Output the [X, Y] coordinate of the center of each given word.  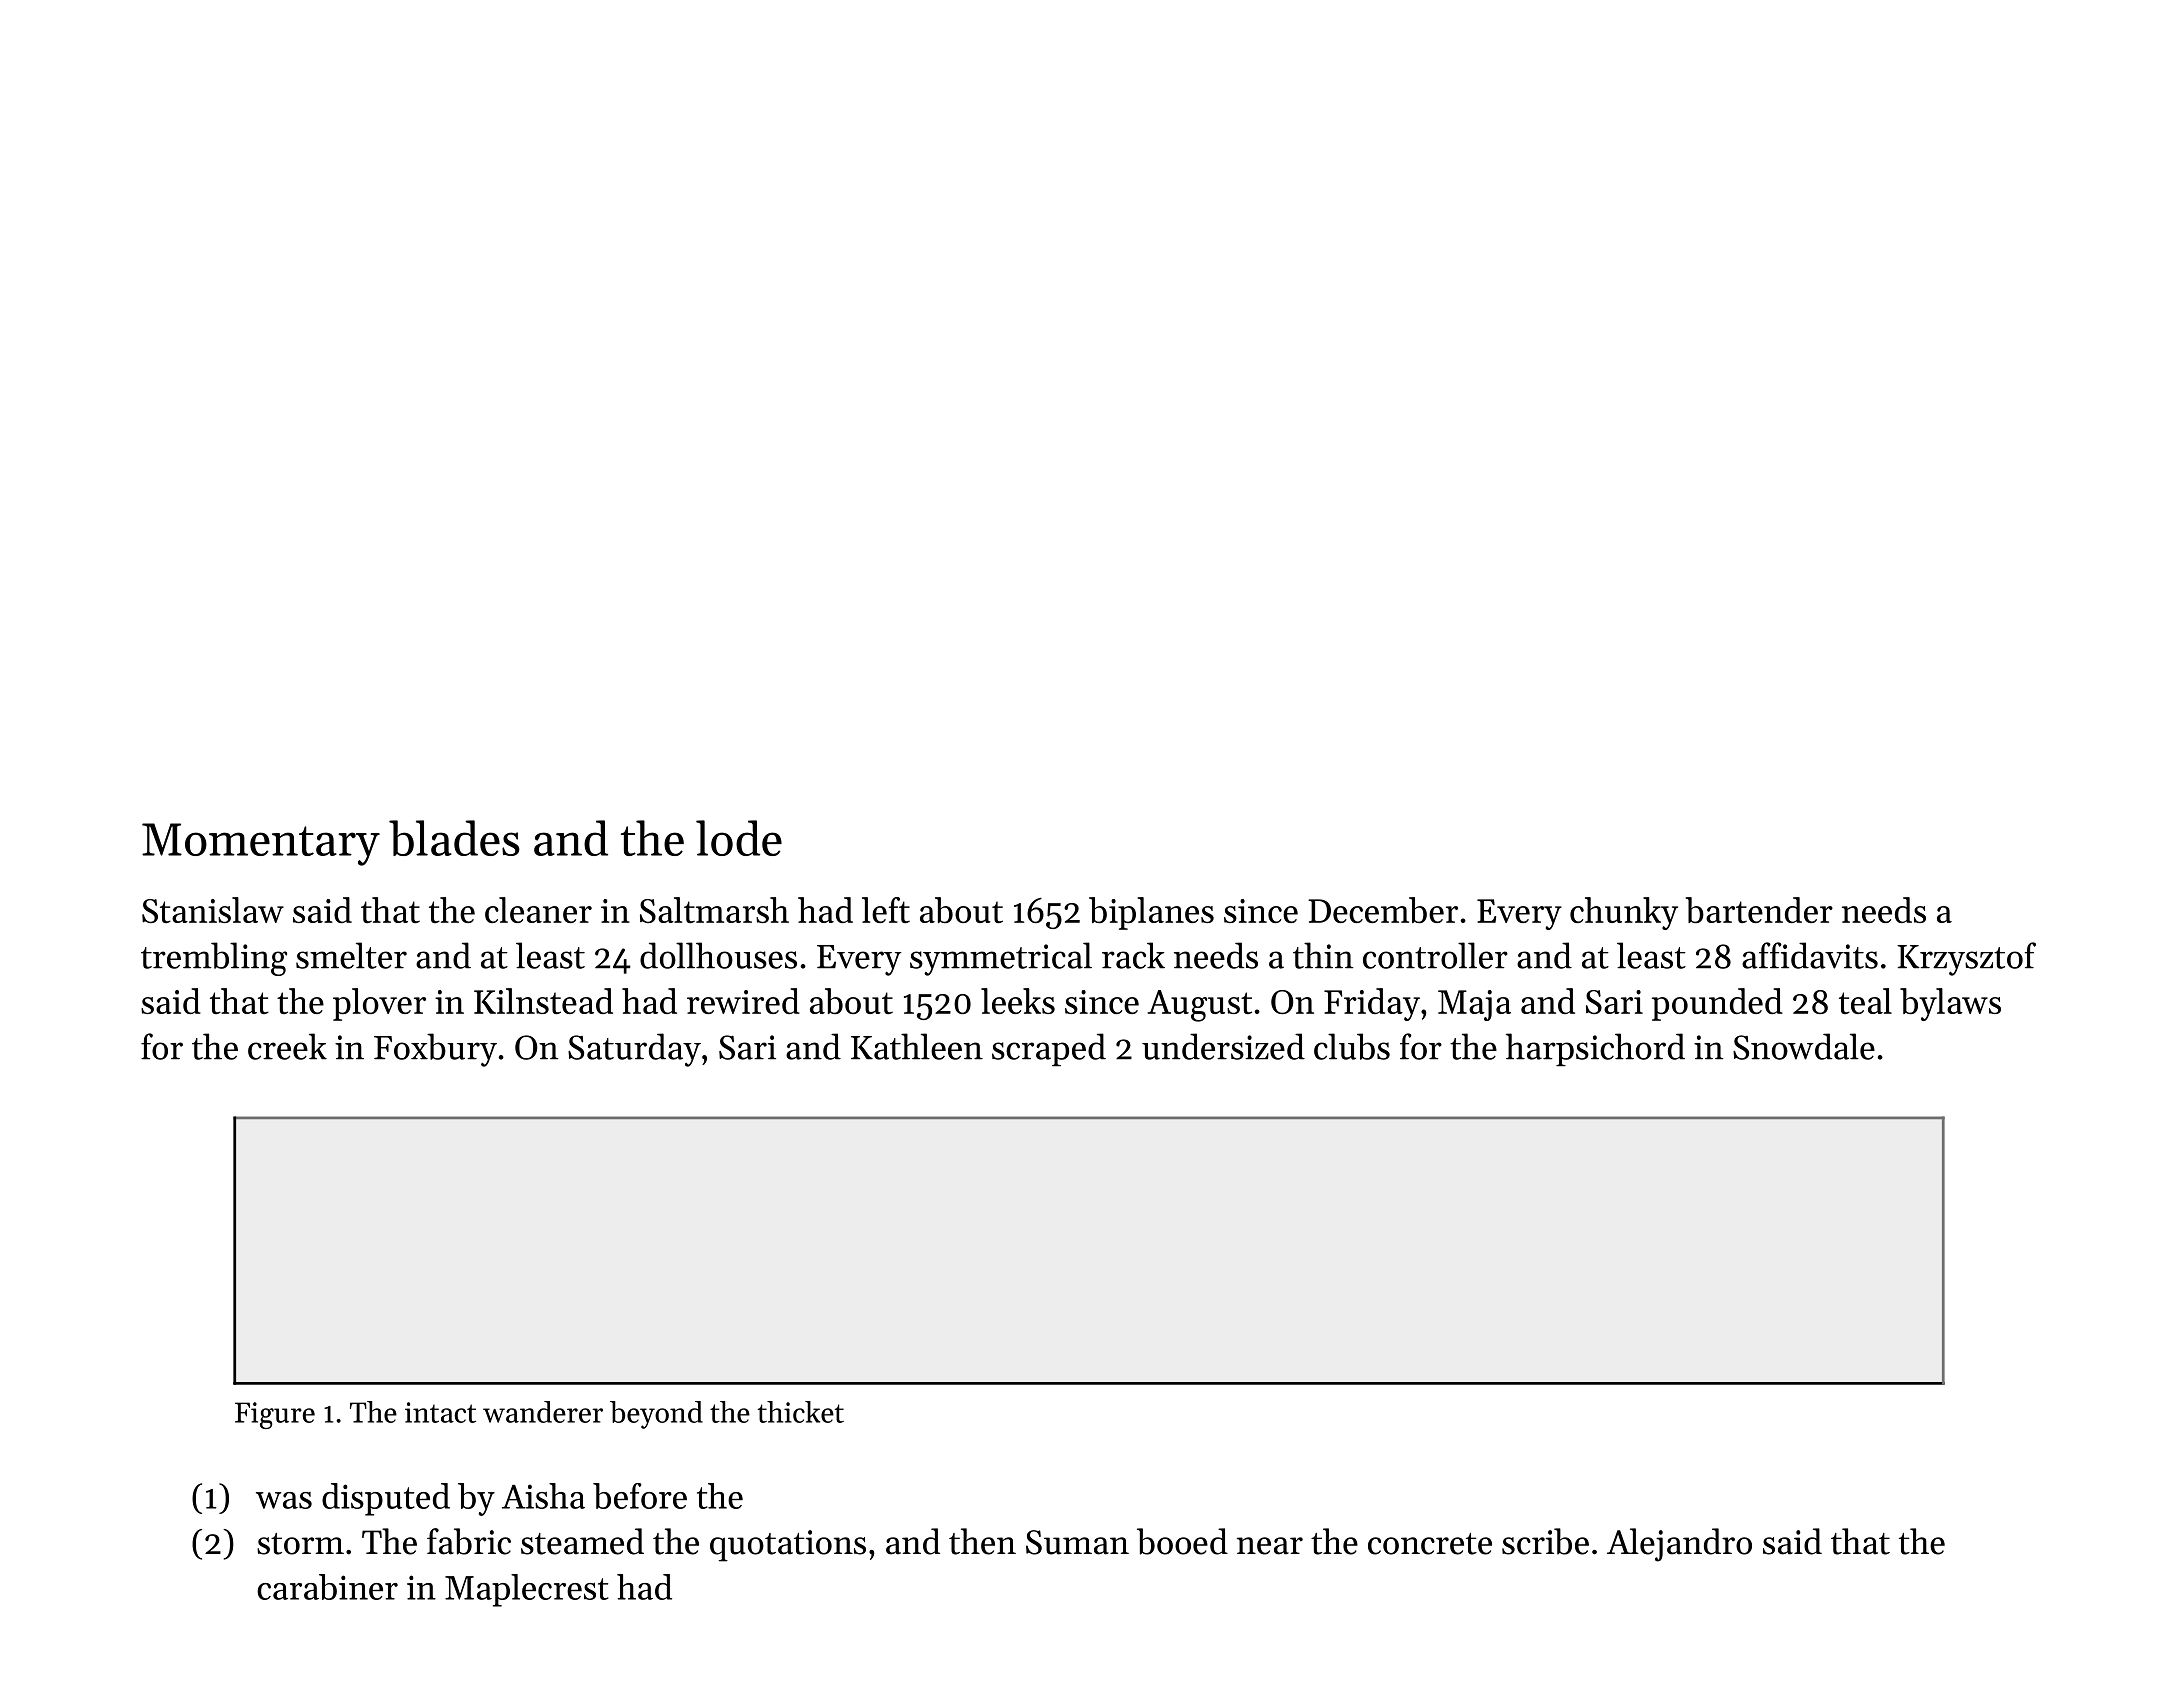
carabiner [327, 1587]
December [1383, 910]
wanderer [543, 1412]
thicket [801, 1412]
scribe [1545, 1541]
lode [739, 838]
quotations [788, 1546]
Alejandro [1679, 1545]
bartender [1759, 910]
